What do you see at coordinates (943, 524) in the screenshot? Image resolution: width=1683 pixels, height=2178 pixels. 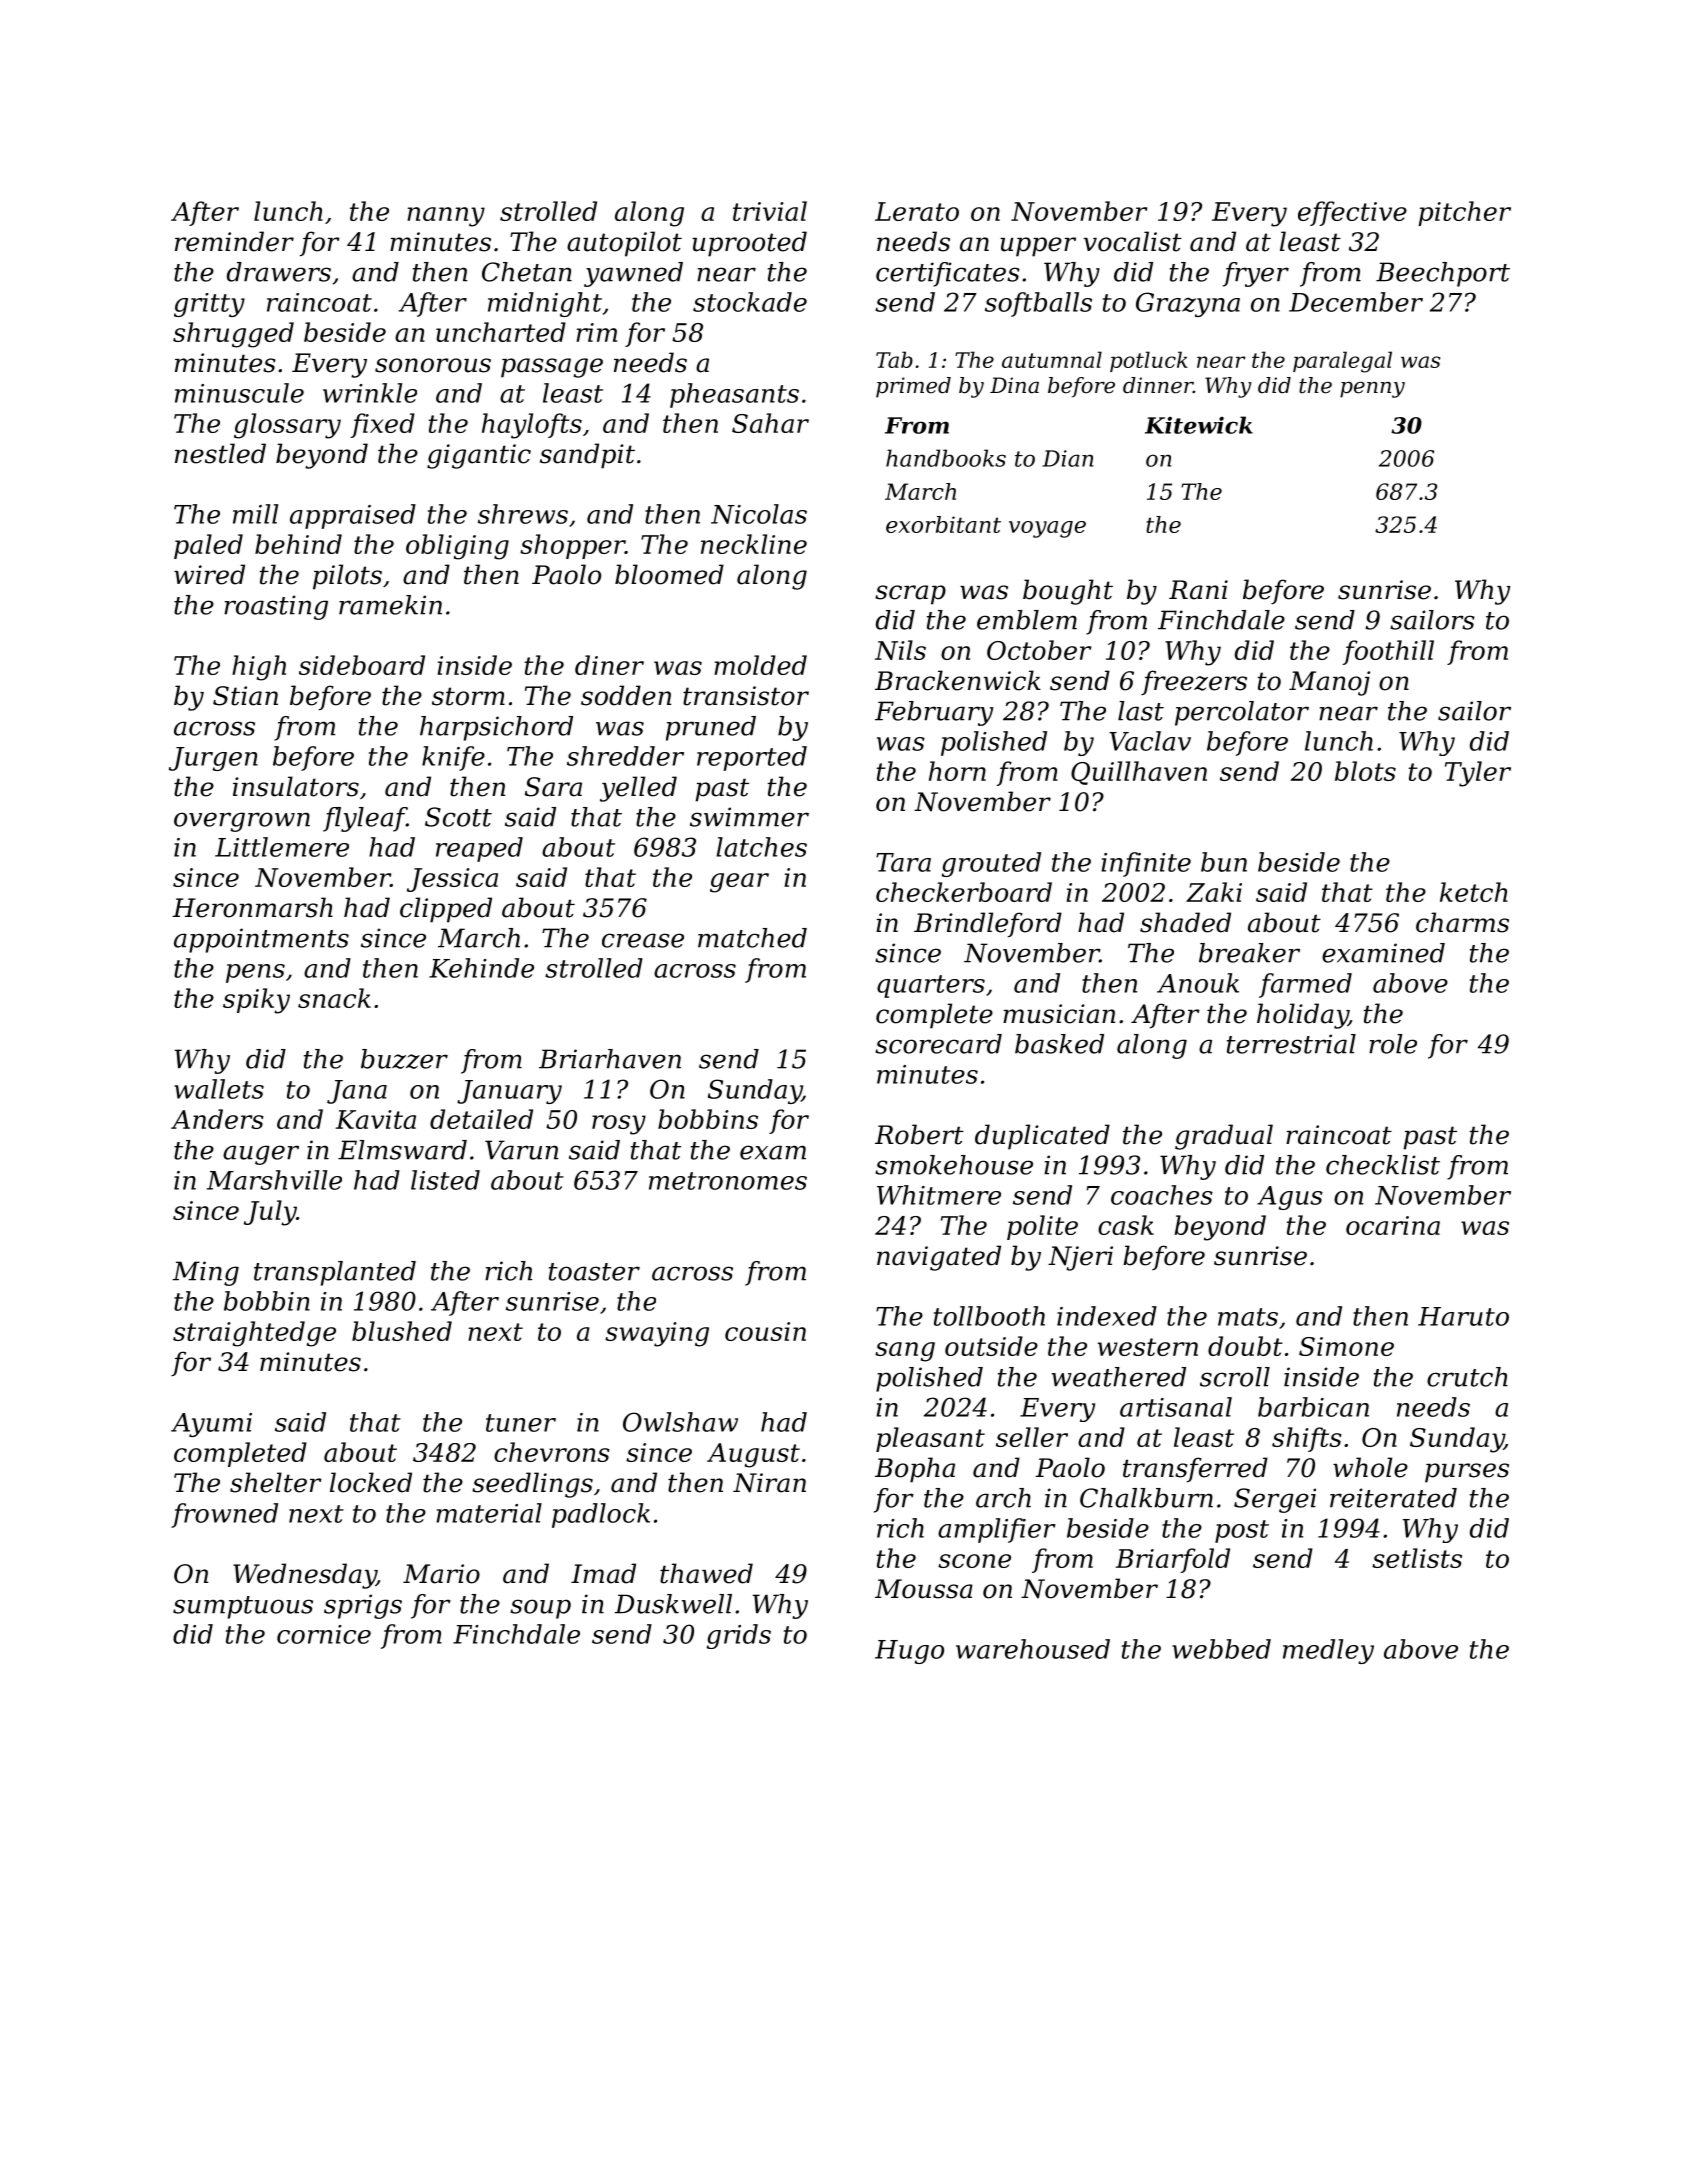 I see `exorbitant` at bounding box center [943, 524].
